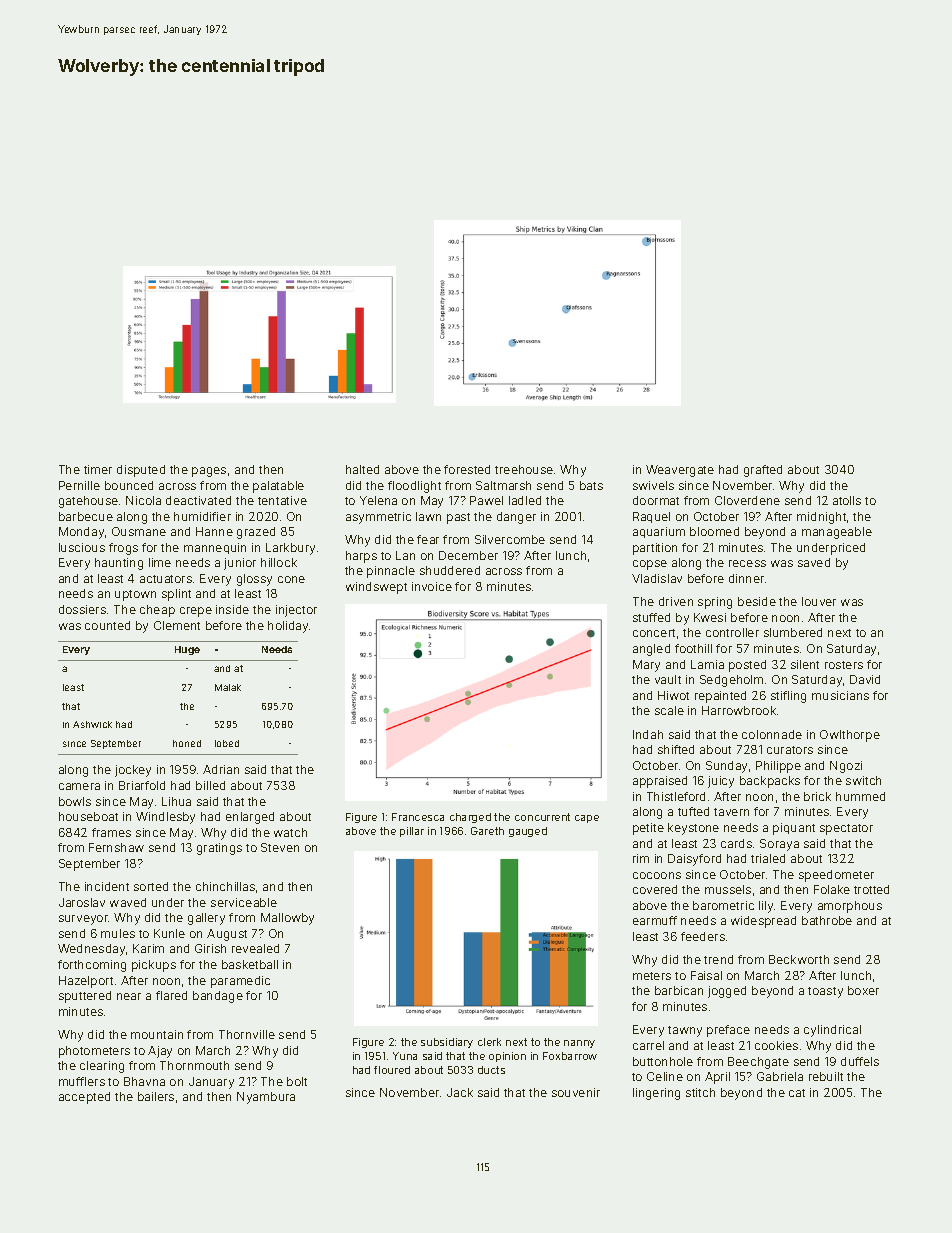 The width and height of the page is (952, 1233). I want to click on bounced, so click(129, 485).
